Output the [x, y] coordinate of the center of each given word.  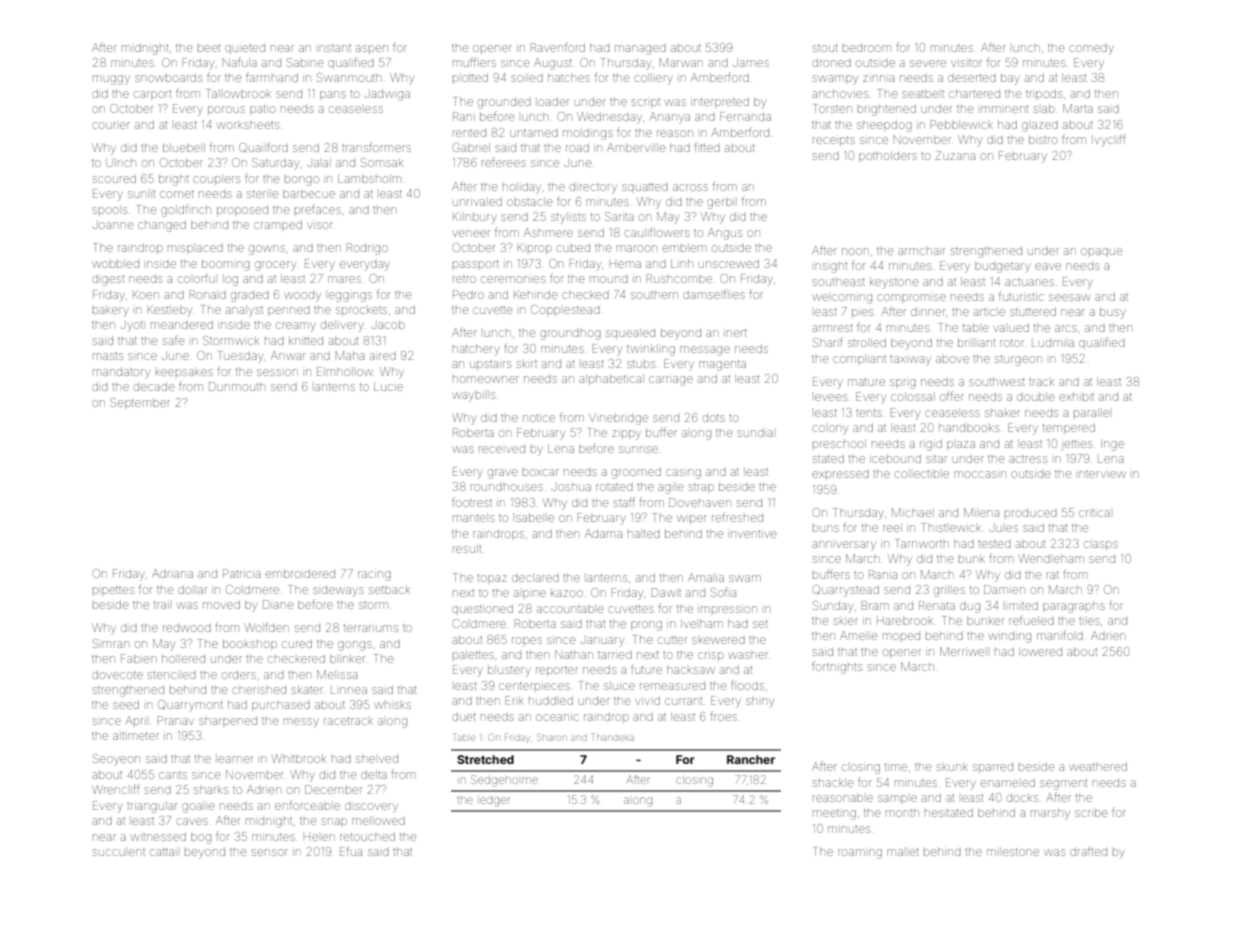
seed [126, 704]
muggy [111, 80]
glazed [1040, 127]
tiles [1089, 621]
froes [723, 716]
